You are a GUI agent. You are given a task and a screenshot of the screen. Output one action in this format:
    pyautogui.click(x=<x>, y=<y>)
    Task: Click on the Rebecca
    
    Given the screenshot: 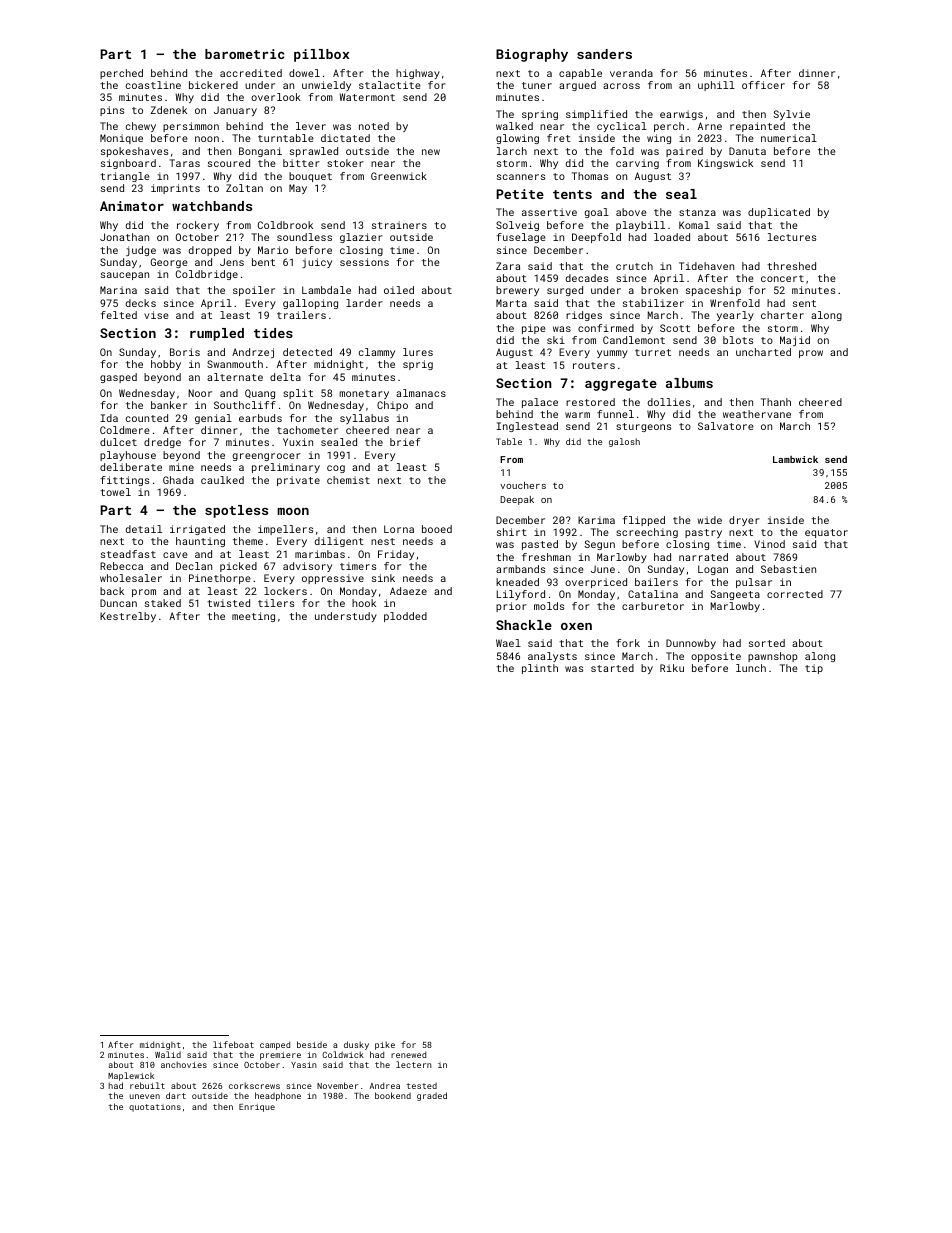 What is the action you would take?
    pyautogui.click(x=121, y=566)
